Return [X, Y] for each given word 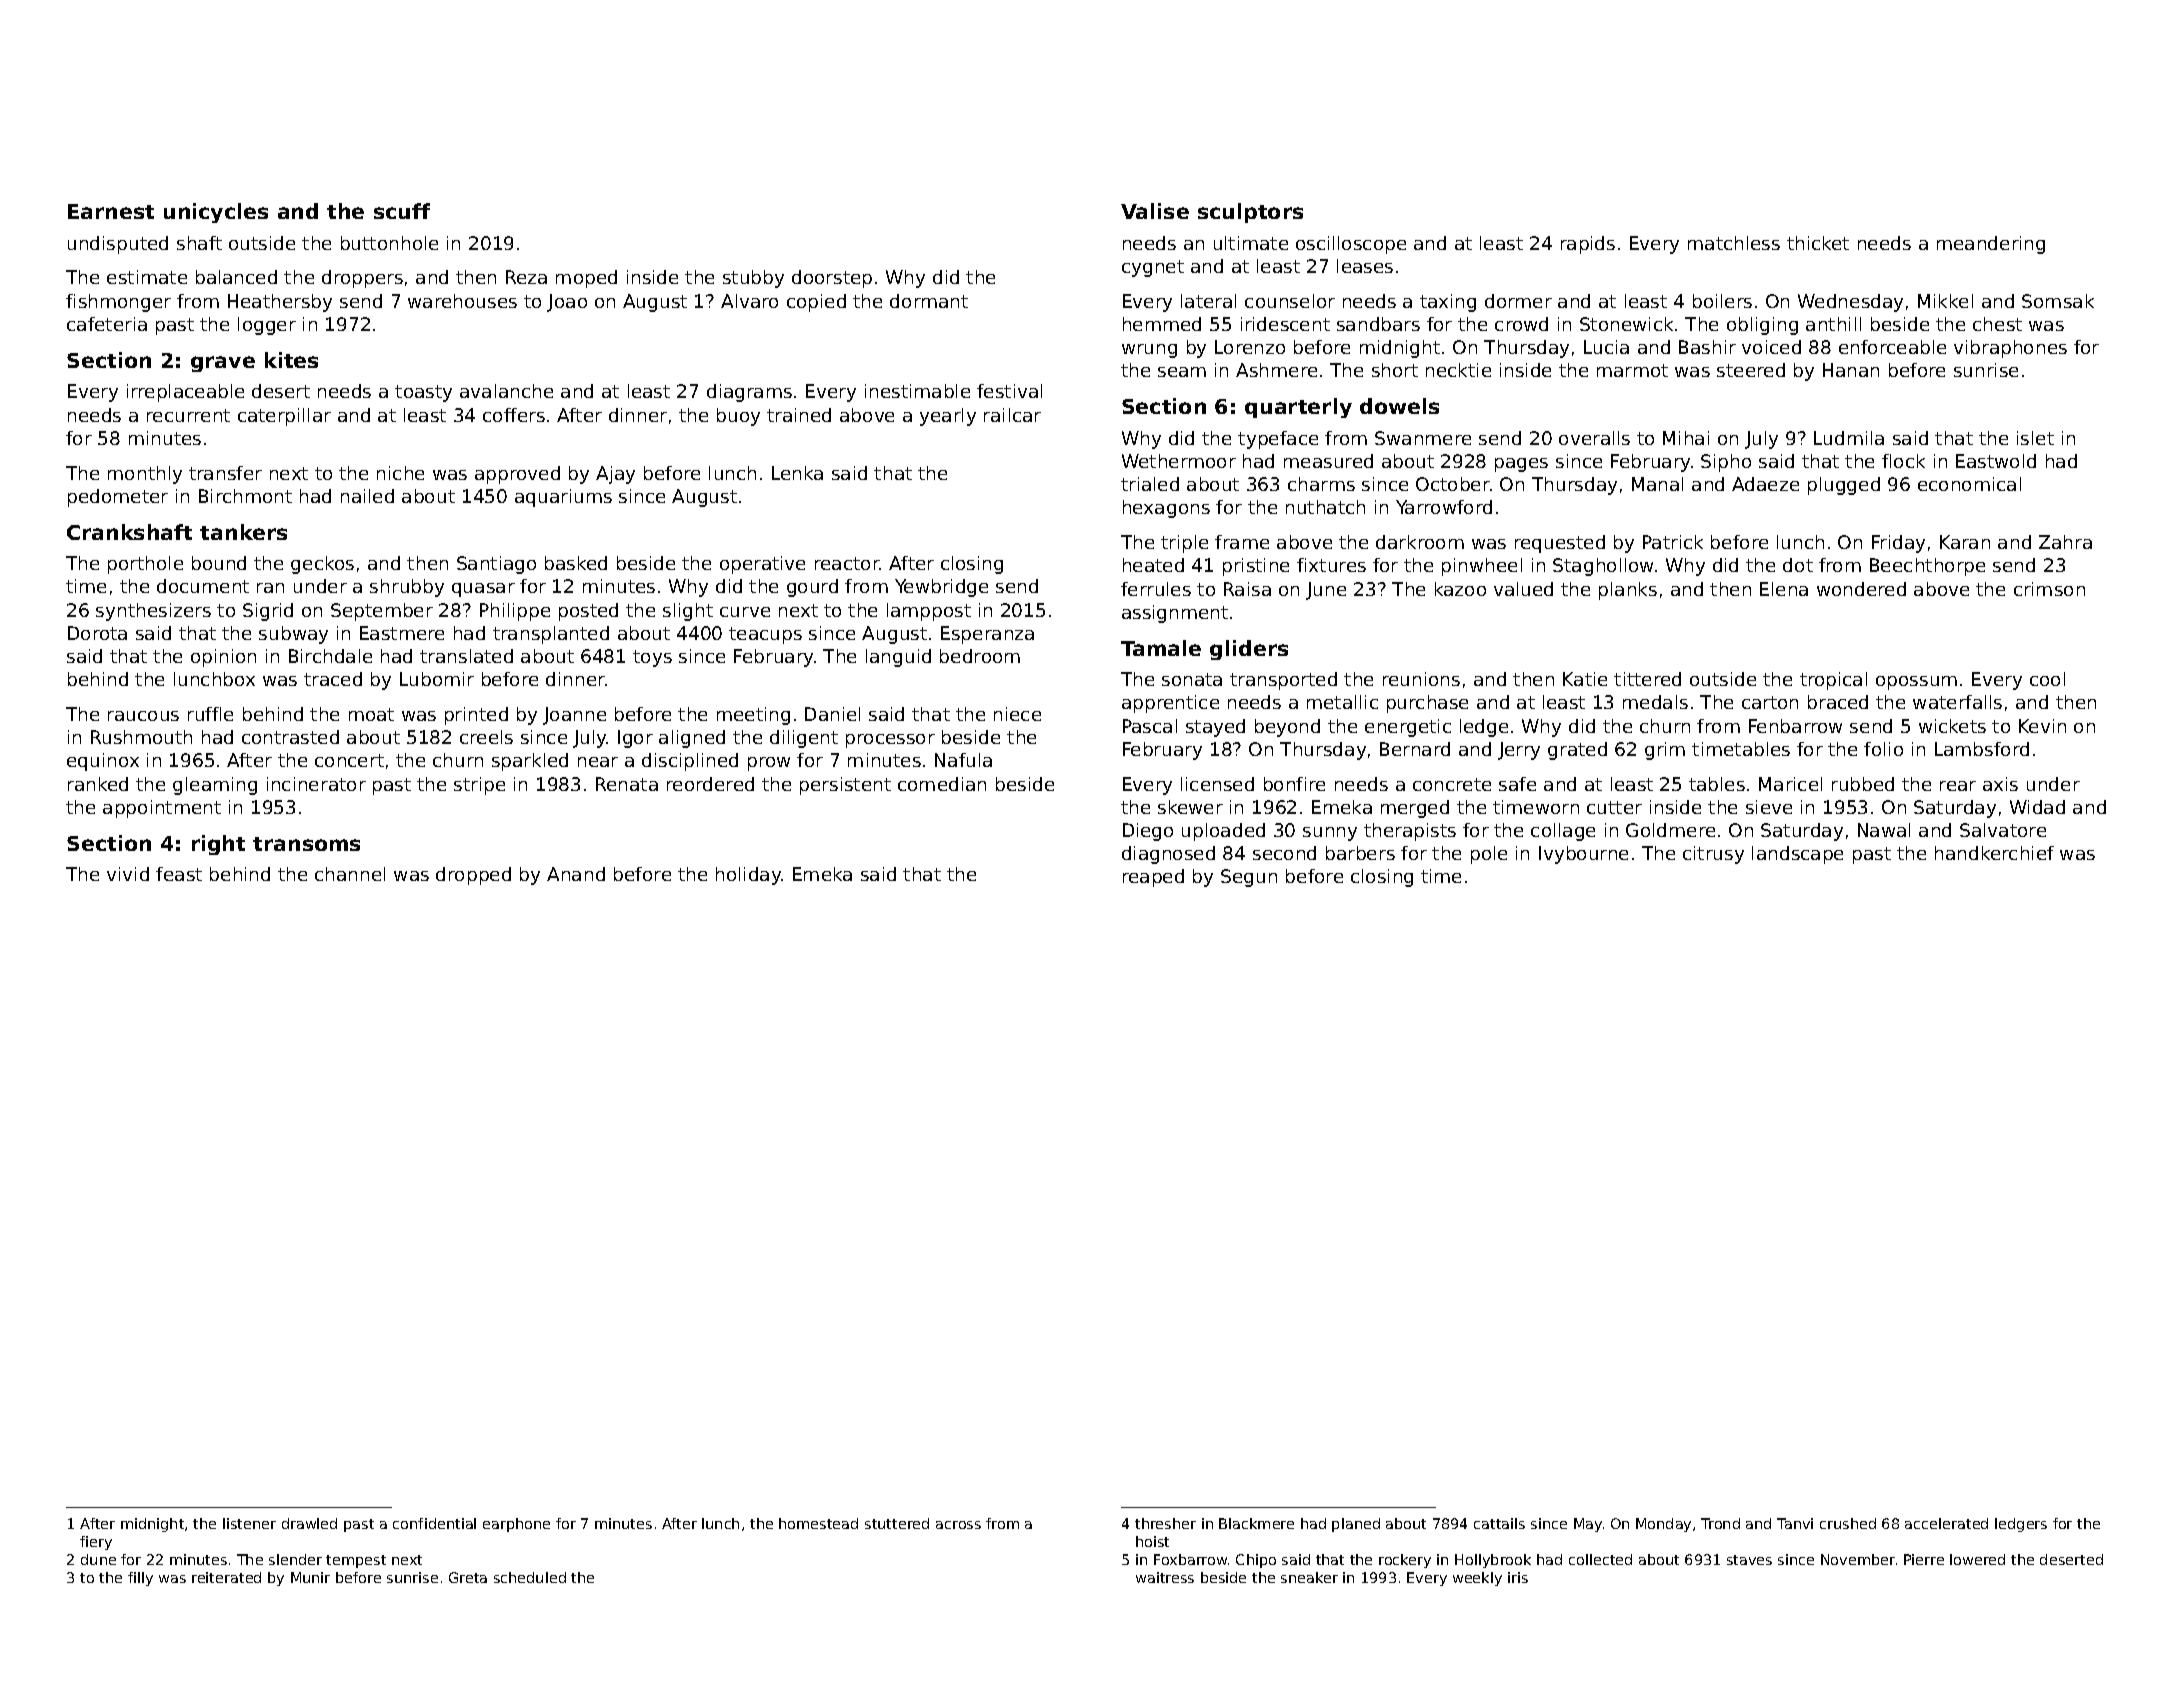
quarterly [1298, 408]
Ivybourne [1583, 855]
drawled [309, 1523]
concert [349, 760]
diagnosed [1168, 855]
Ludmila [1849, 438]
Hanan [1851, 370]
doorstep [832, 279]
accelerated [1946, 1523]
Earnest [111, 211]
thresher [1165, 1523]
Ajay [615, 475]
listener [249, 1523]
